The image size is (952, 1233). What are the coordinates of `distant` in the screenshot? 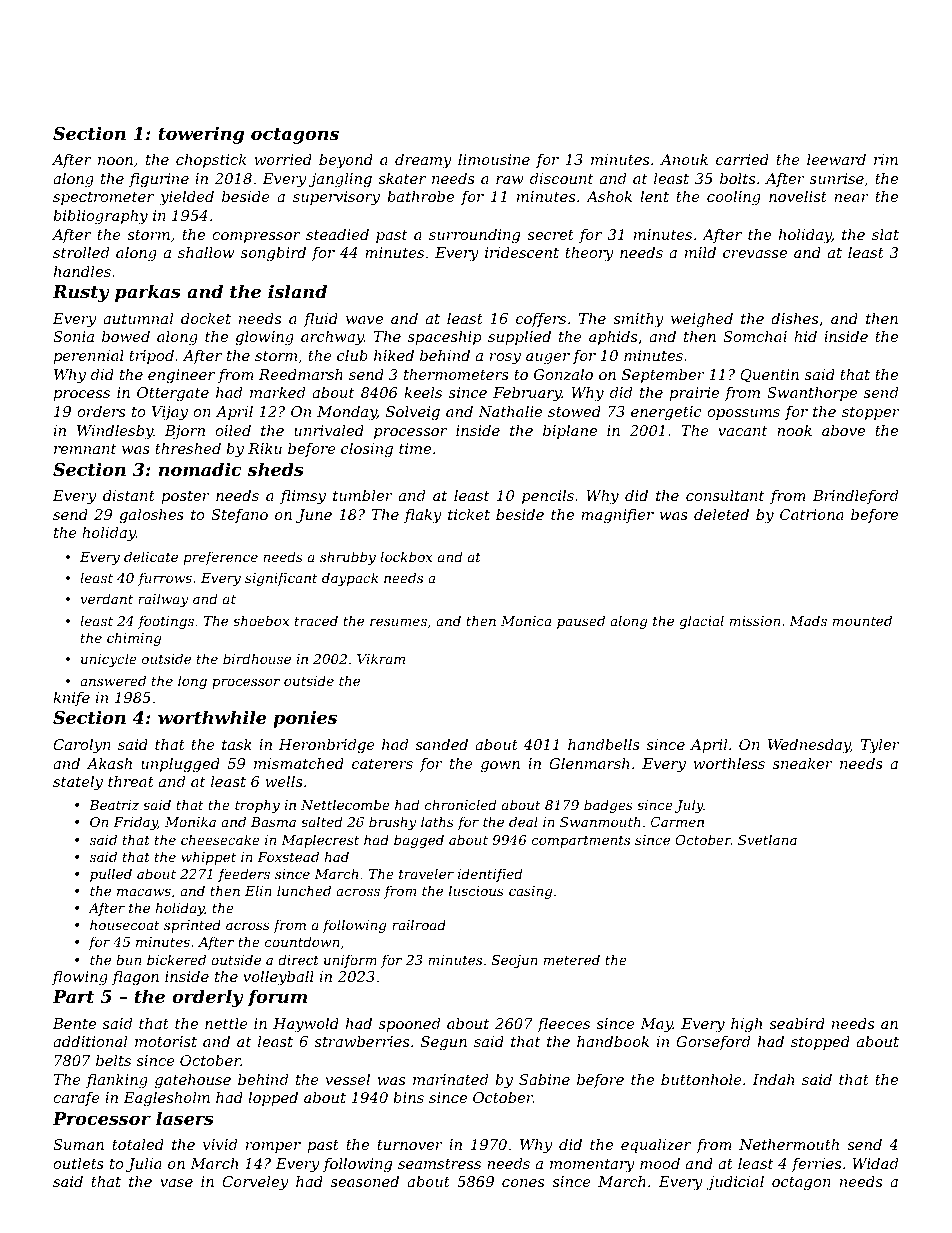 It's located at (129, 495).
